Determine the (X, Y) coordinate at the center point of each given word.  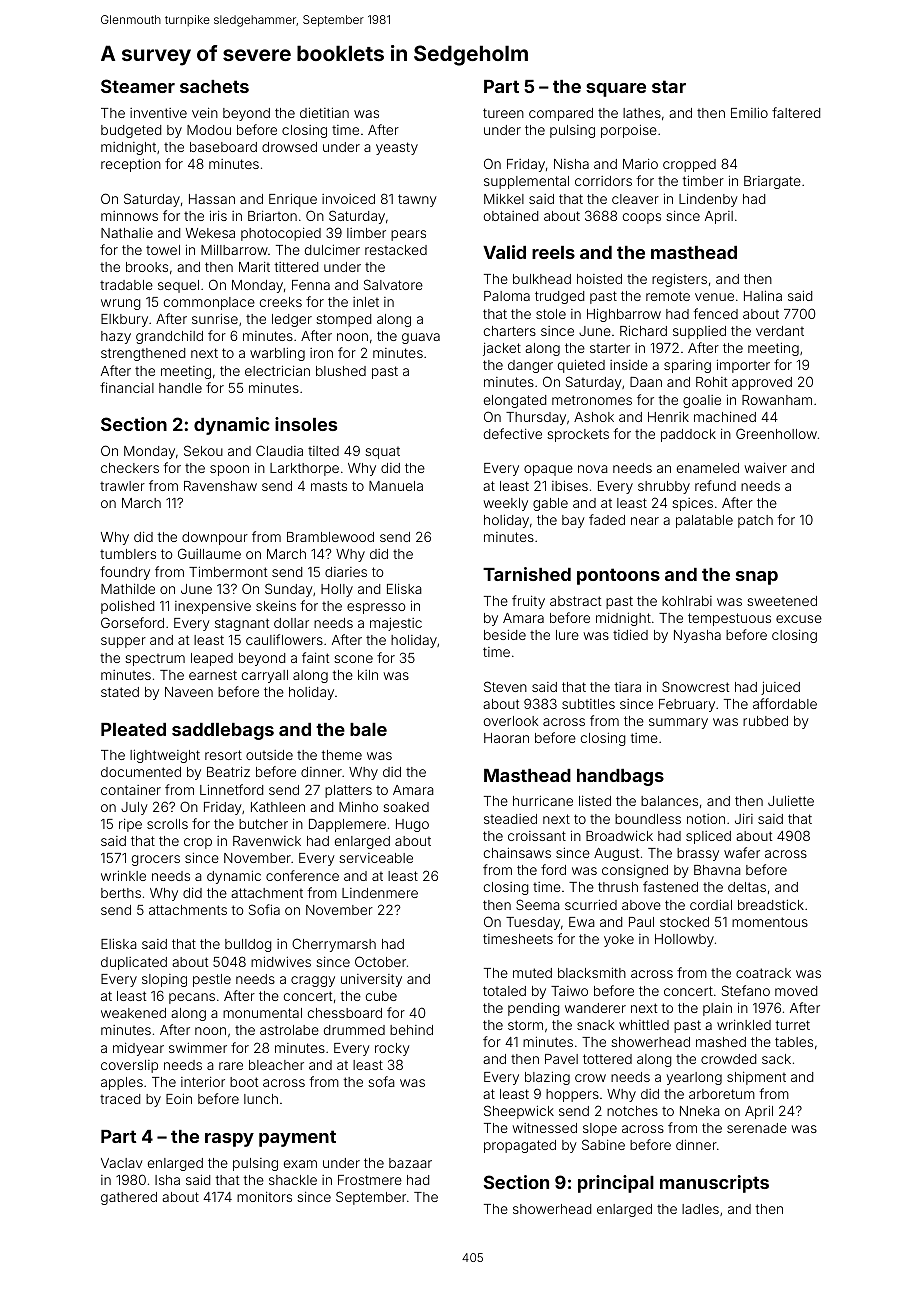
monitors (264, 1196)
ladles (700, 1209)
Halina (763, 295)
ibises (570, 485)
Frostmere (370, 1180)
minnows (129, 216)
